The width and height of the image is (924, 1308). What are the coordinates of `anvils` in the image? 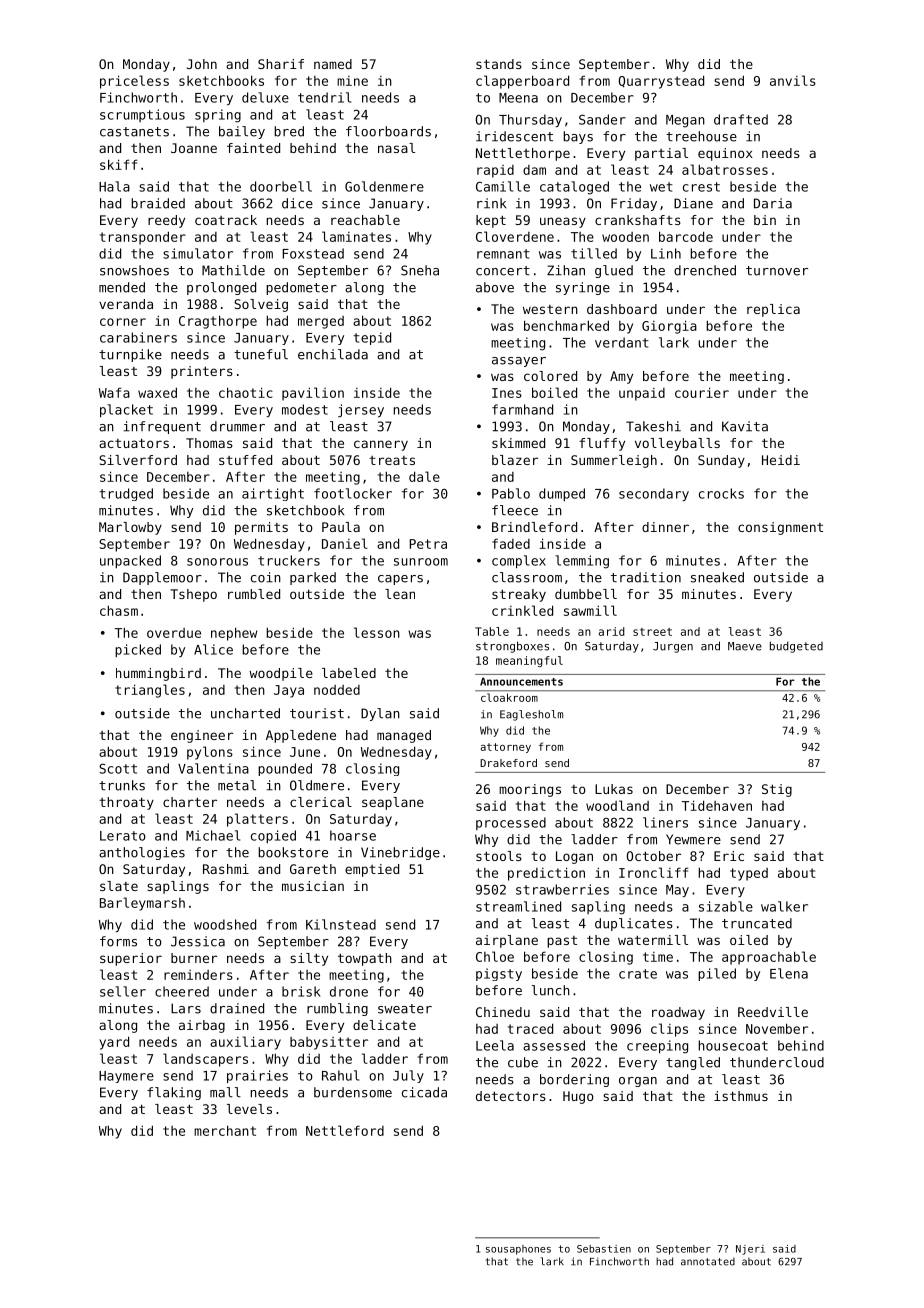 It's located at (793, 80).
